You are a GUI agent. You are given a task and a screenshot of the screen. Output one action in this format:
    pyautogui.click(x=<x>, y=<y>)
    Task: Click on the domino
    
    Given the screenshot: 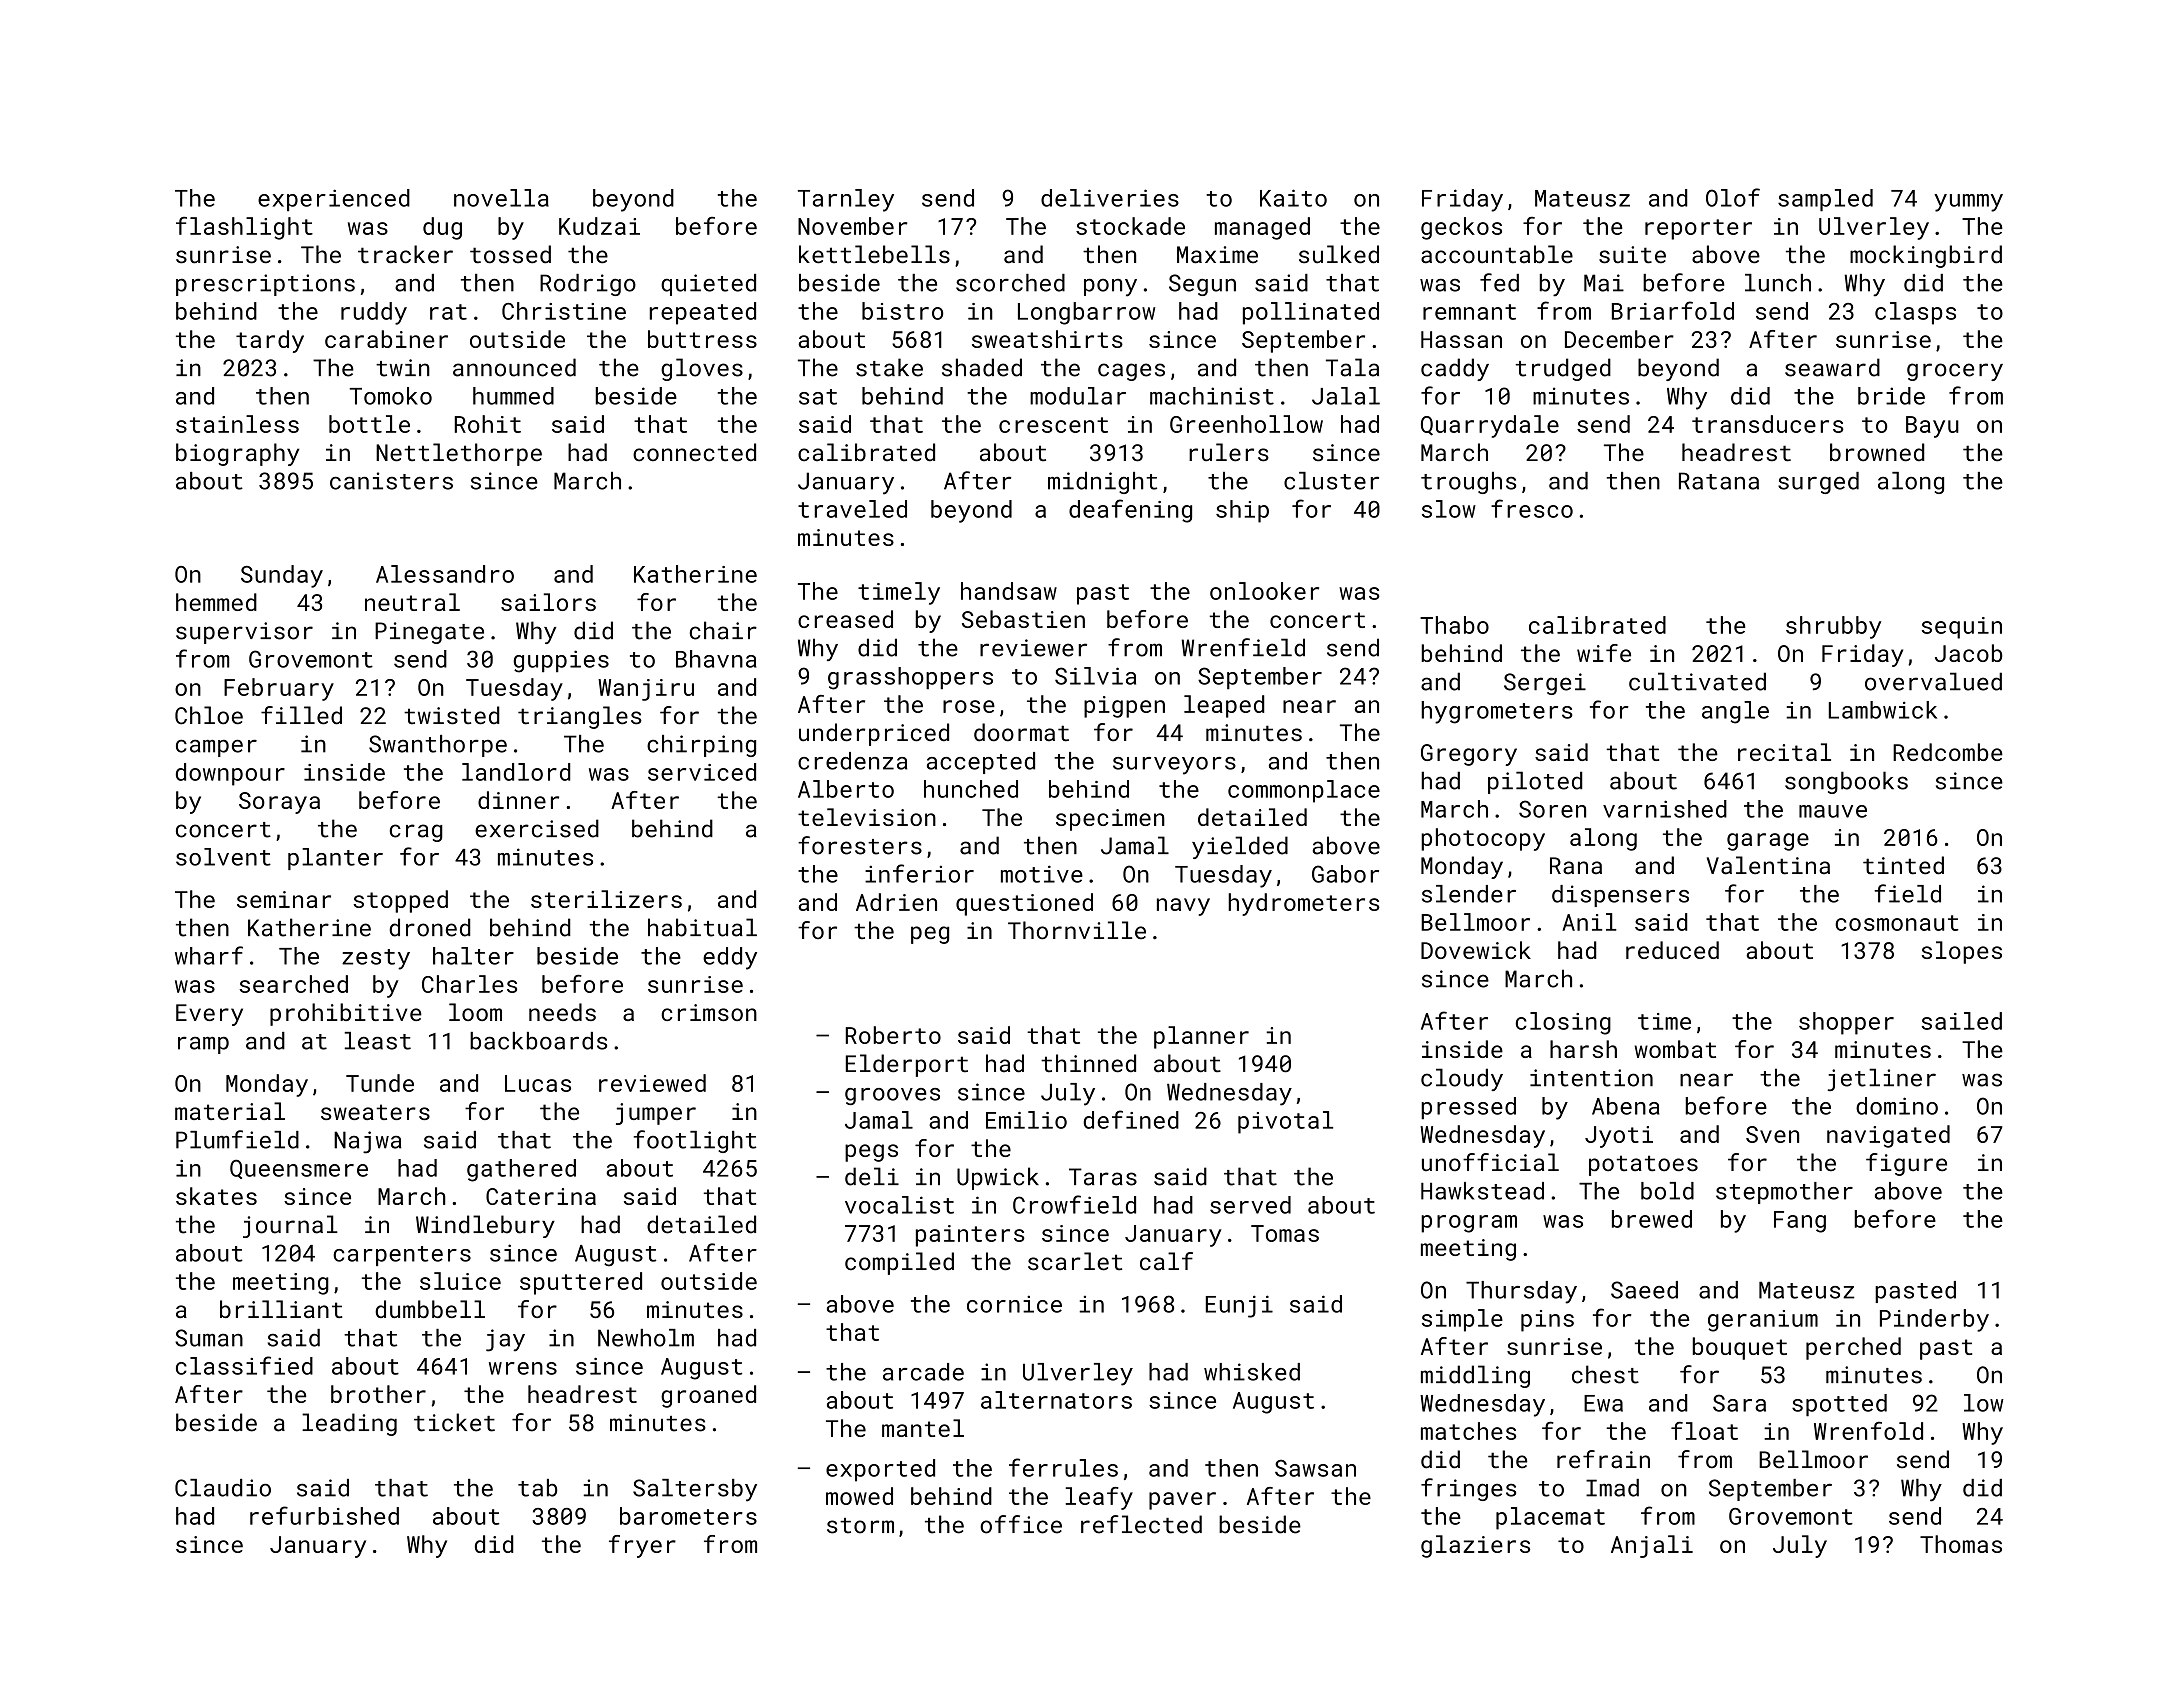 What is the action you would take?
    pyautogui.click(x=1897, y=1106)
